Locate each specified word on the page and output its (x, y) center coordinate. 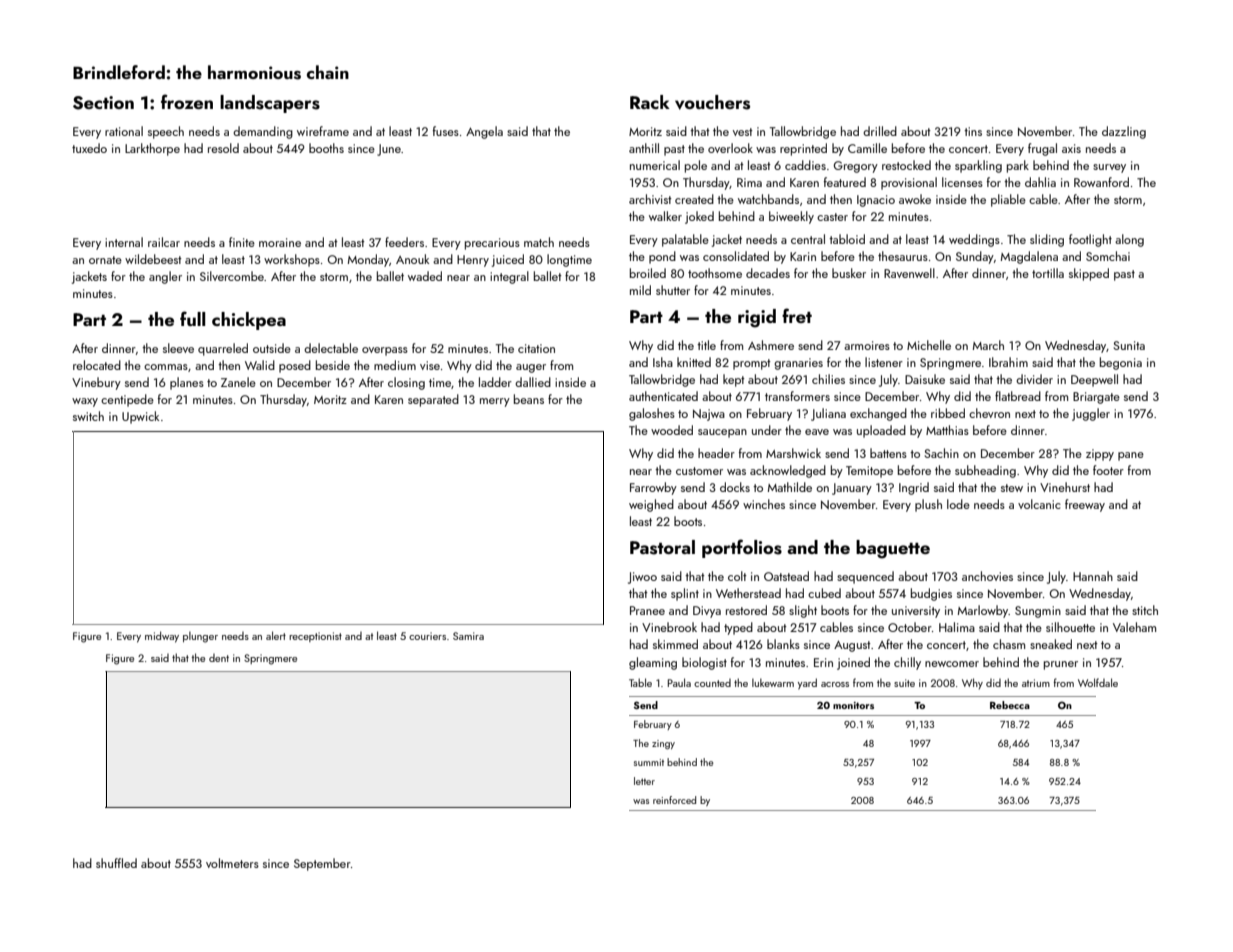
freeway (1085, 505)
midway (162, 637)
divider (1034, 379)
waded (425, 276)
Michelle (929, 345)
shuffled (116, 863)
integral (509, 277)
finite (242, 242)
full (192, 318)
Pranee (647, 610)
